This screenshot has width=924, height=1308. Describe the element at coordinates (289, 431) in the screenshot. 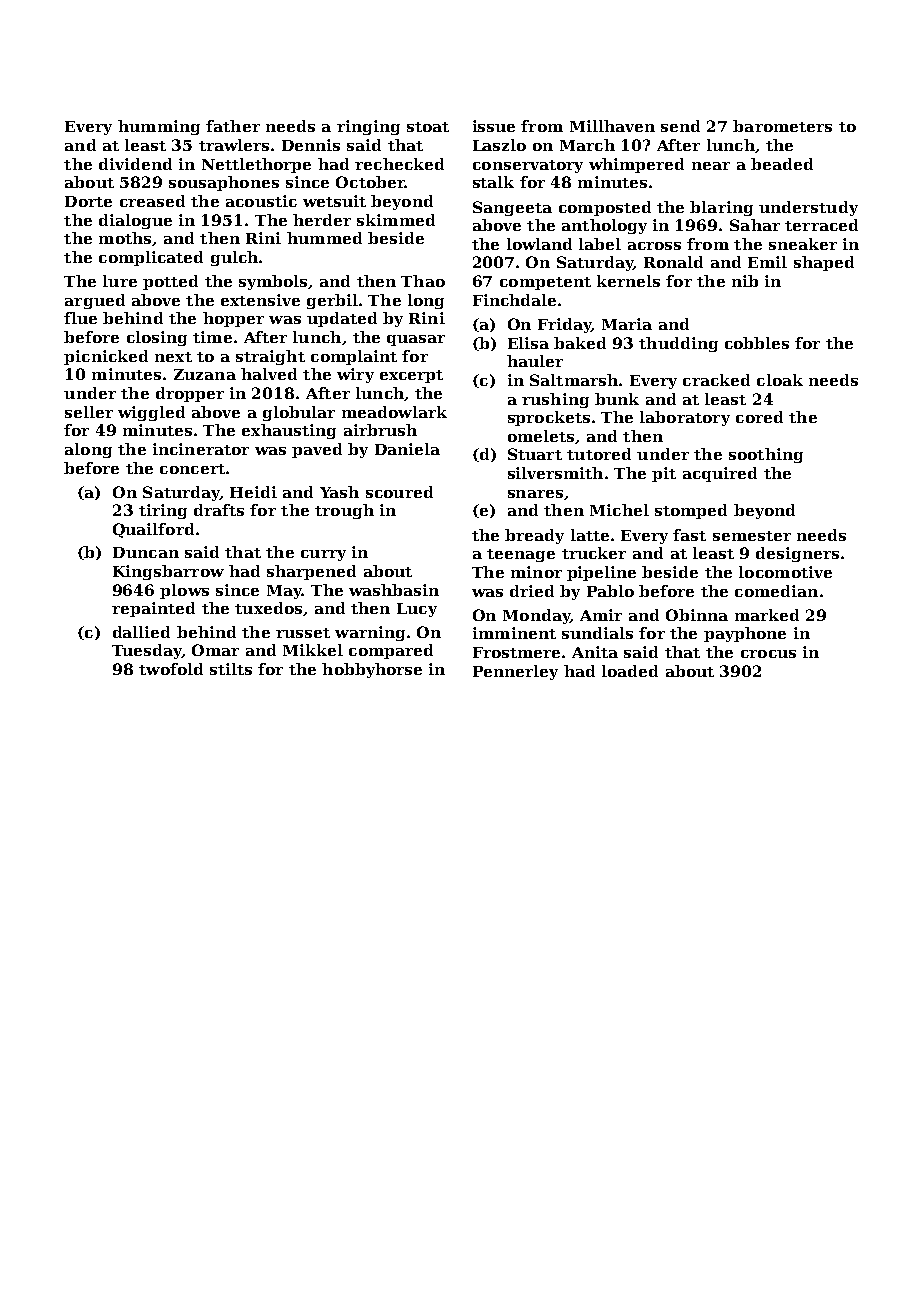

I see `exhausting` at that location.
